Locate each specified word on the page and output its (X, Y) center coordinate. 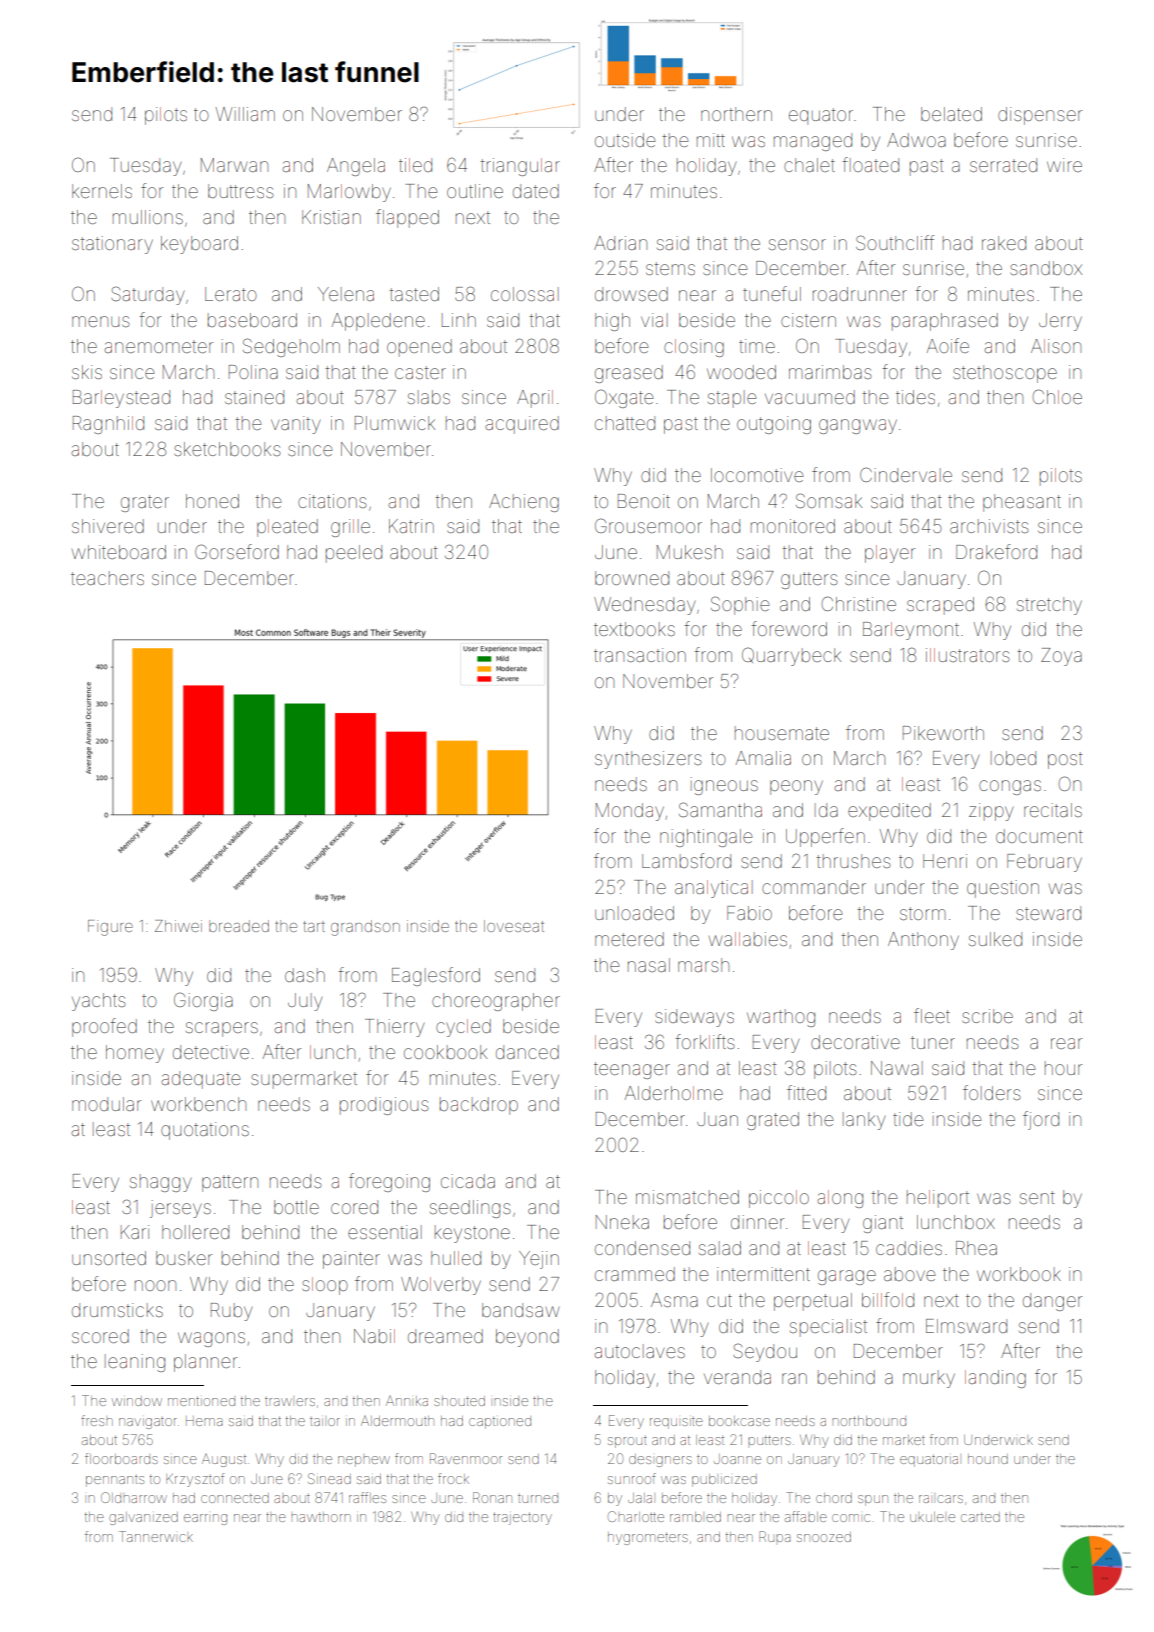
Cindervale (906, 474)
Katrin (411, 526)
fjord (1041, 1120)
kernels (102, 191)
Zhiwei (178, 926)
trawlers (290, 1402)
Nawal (897, 1068)
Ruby (231, 1312)
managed (813, 142)
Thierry (394, 1028)
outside (625, 140)
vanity (295, 425)
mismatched (687, 1197)
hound (988, 1459)
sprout (627, 1442)
